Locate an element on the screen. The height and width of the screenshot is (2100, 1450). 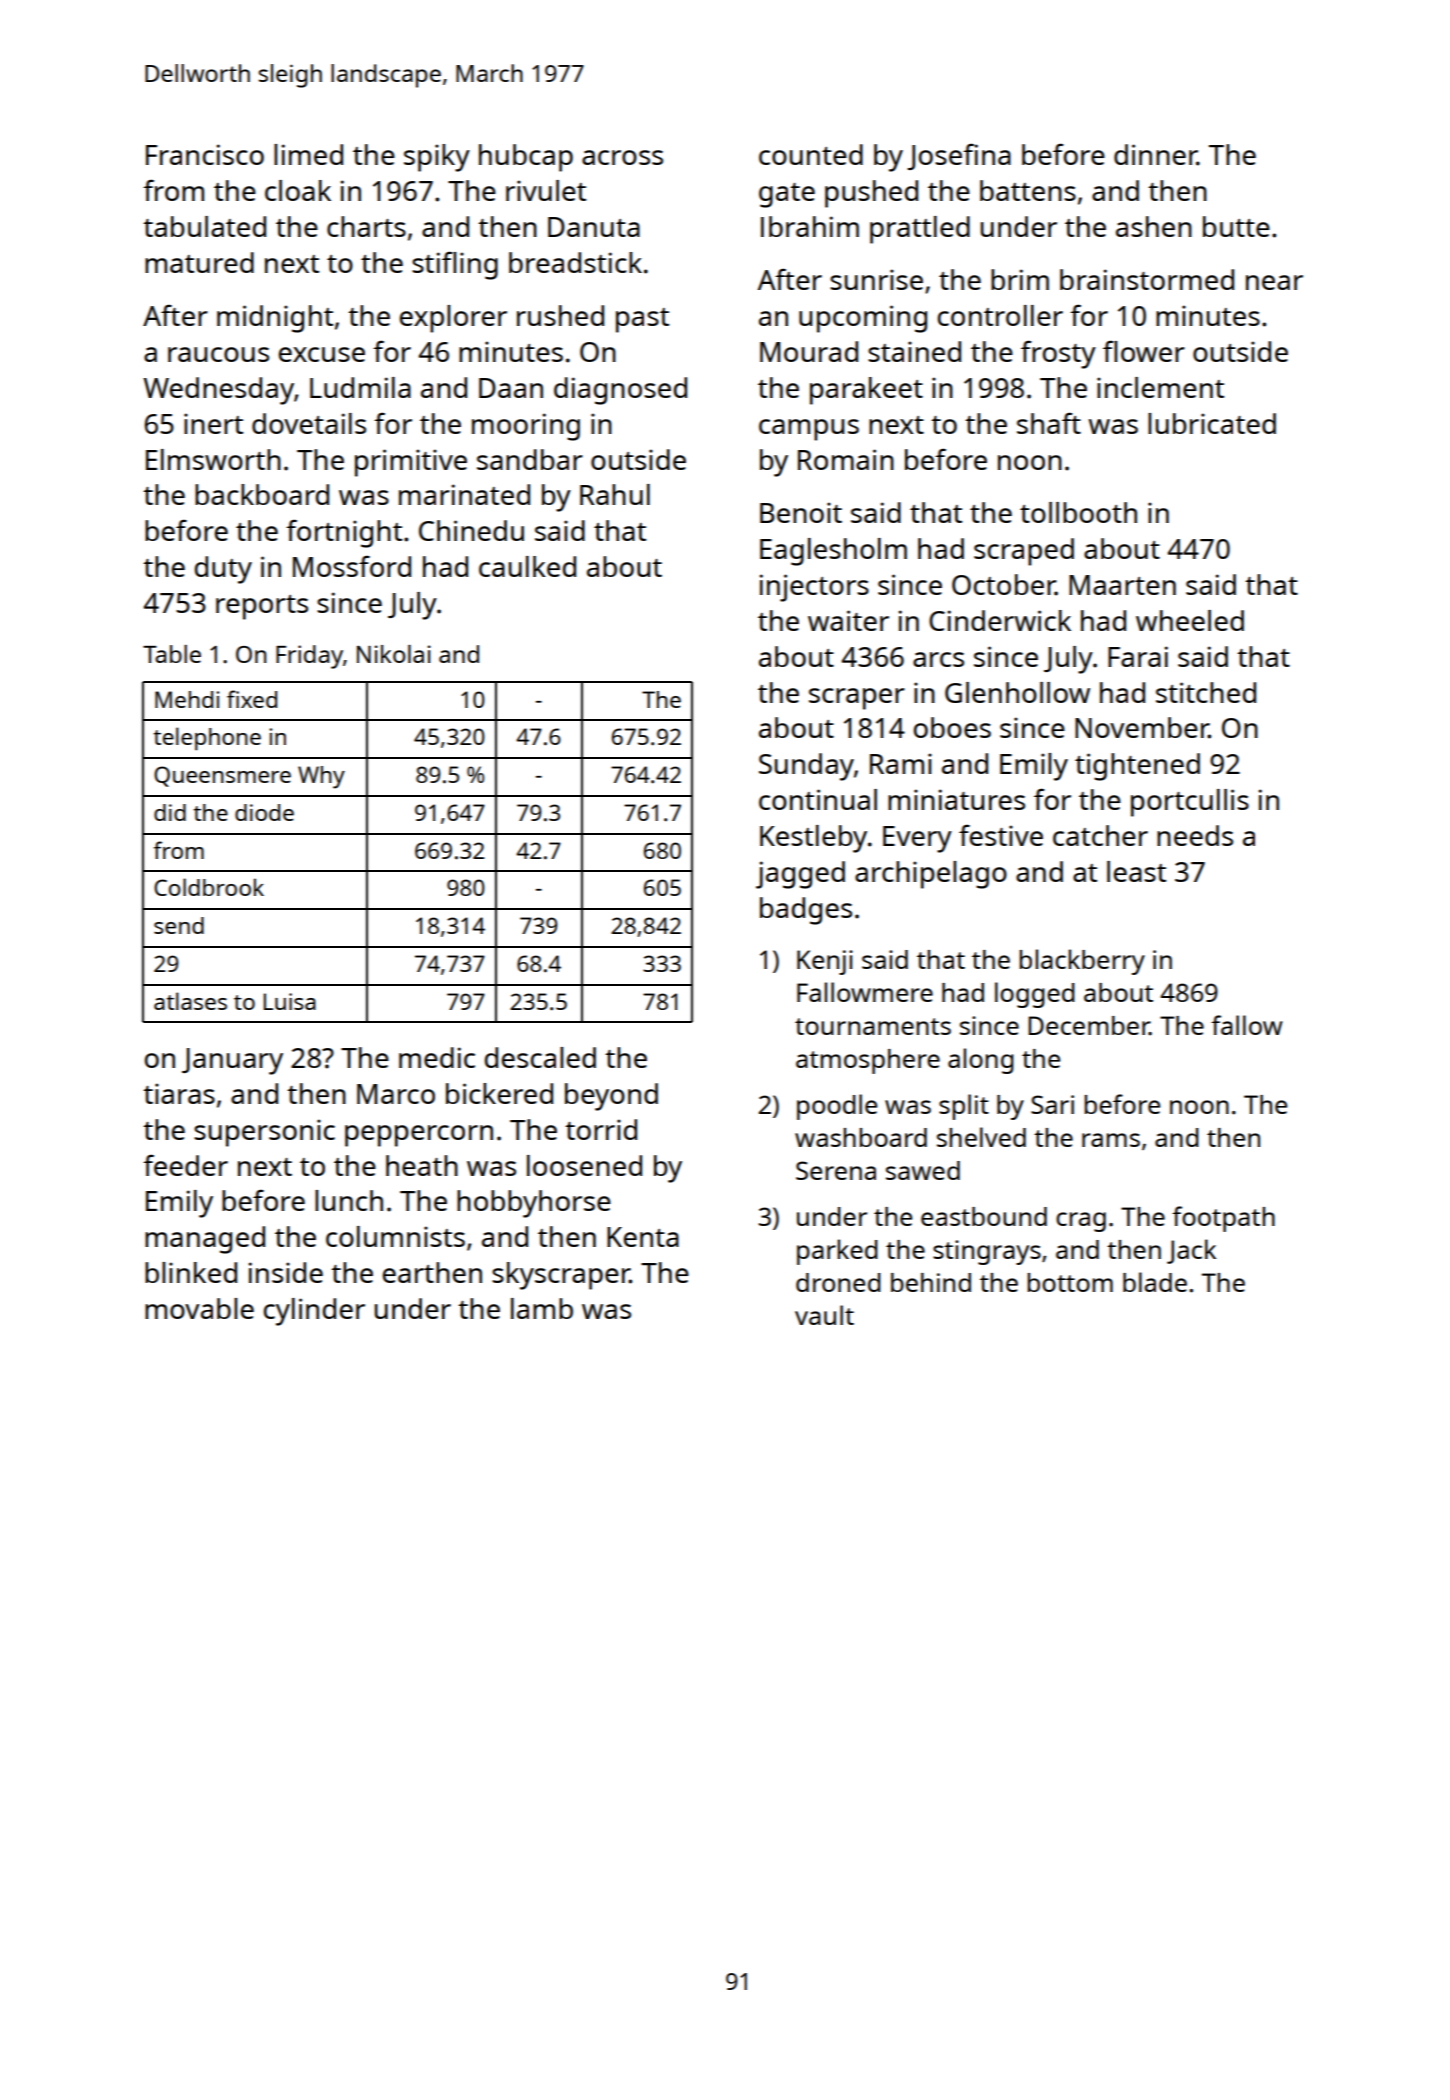
Jack is located at coordinates (1191, 1251).
